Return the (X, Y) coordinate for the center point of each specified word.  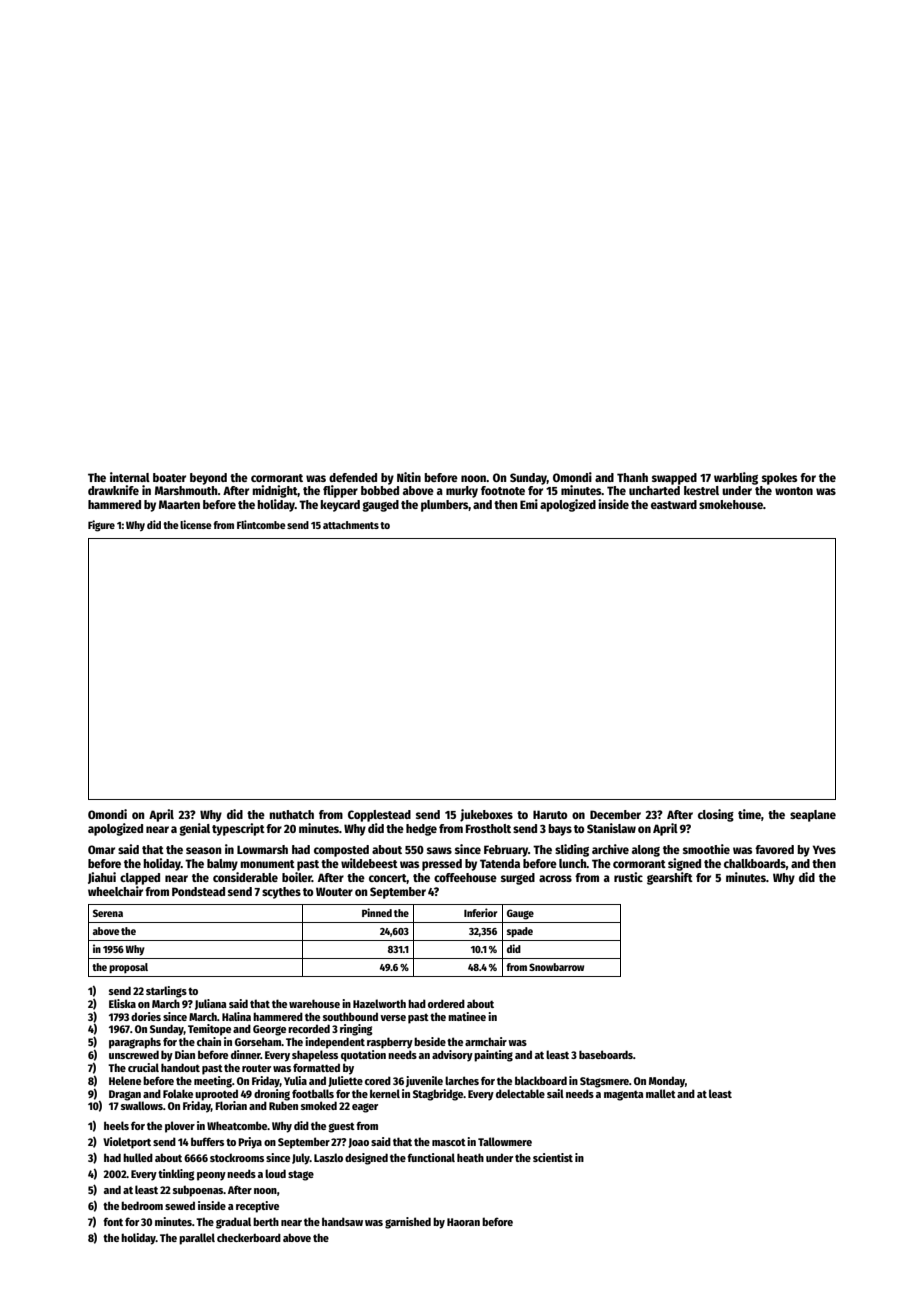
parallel (197, 1239)
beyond (208, 479)
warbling (736, 478)
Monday (667, 1082)
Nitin (409, 477)
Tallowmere (505, 1141)
